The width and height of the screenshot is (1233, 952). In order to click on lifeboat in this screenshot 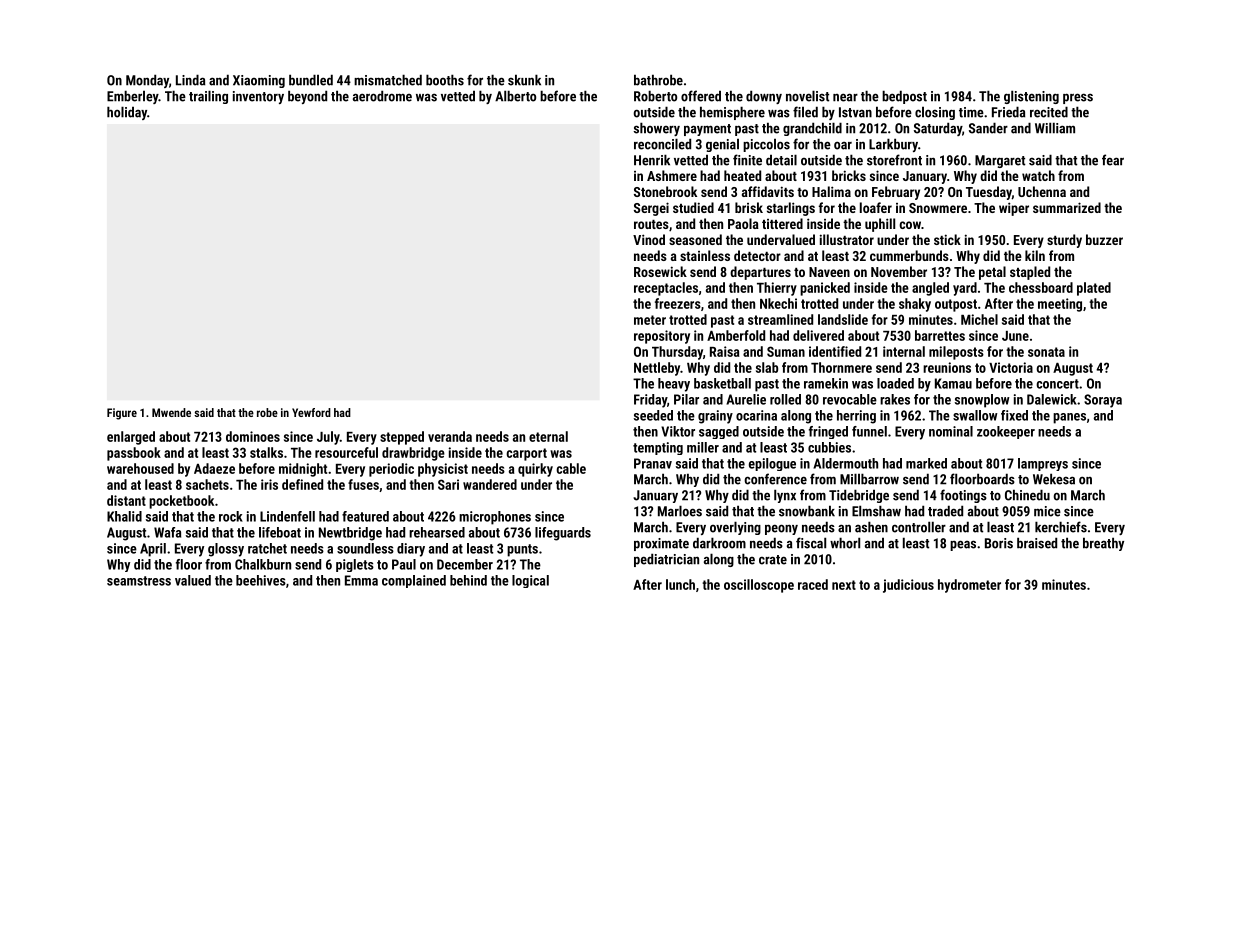, I will do `click(280, 532)`.
